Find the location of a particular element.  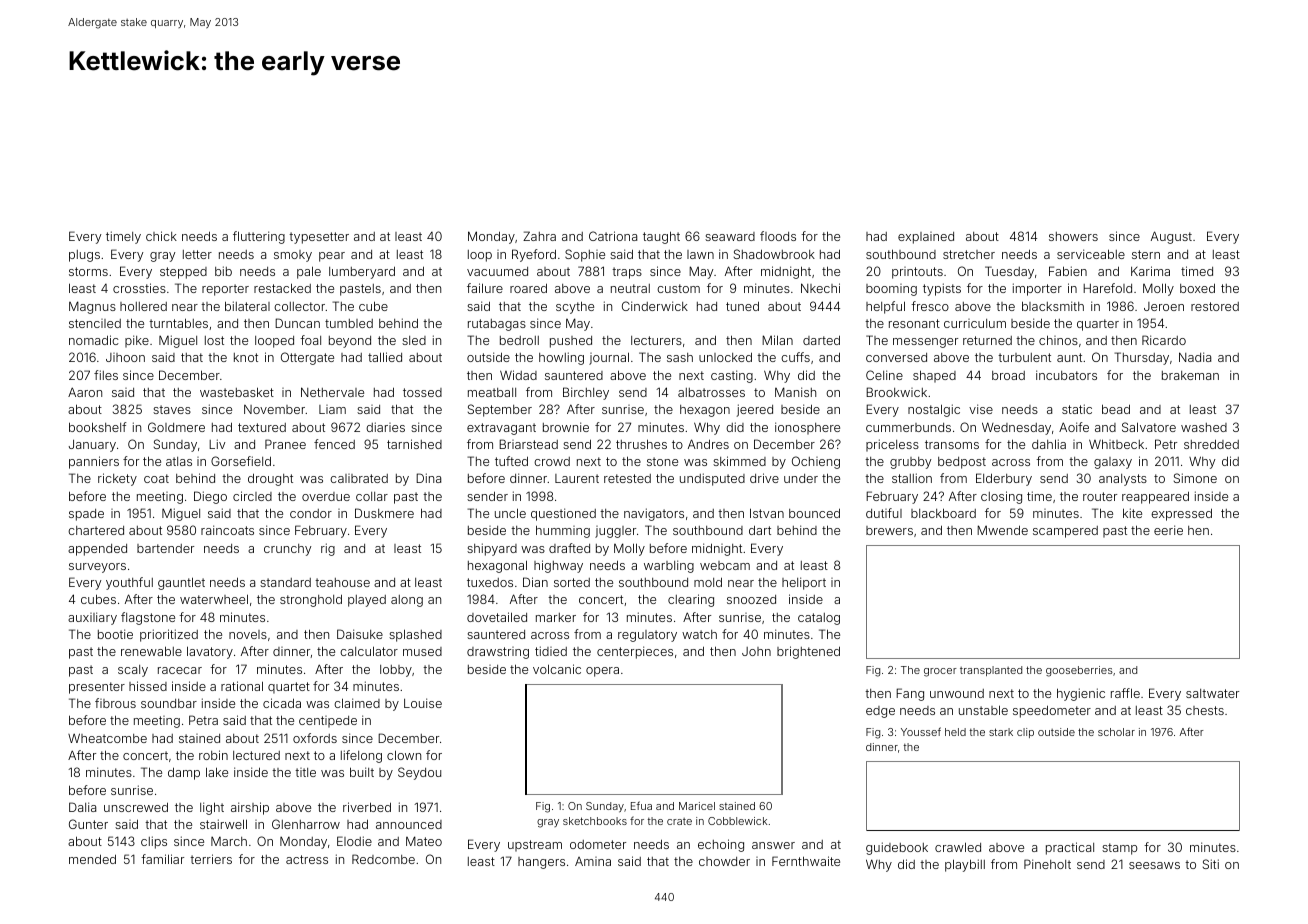

oxfords is located at coordinates (315, 738).
